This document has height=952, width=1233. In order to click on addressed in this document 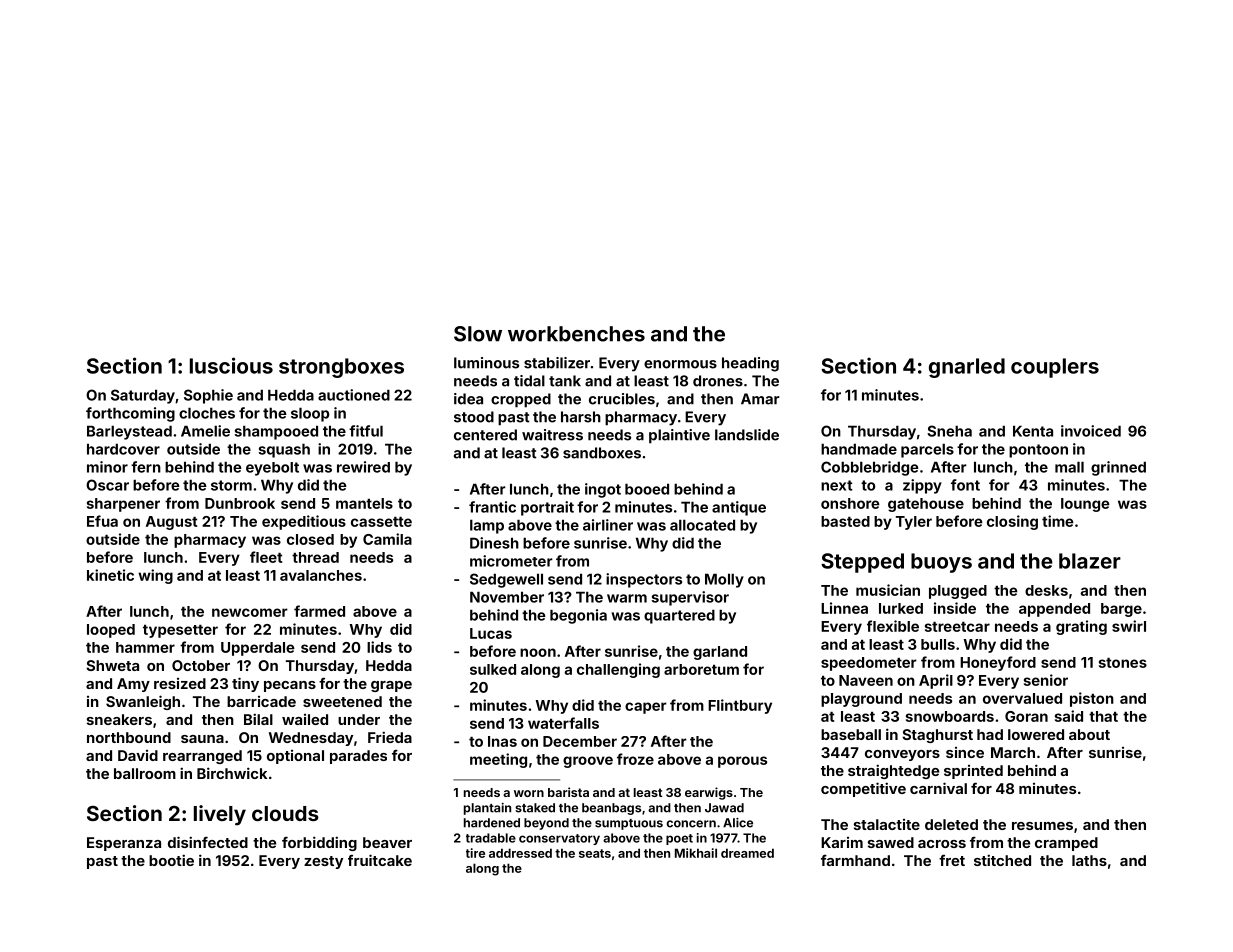, I will do `click(520, 853)`.
